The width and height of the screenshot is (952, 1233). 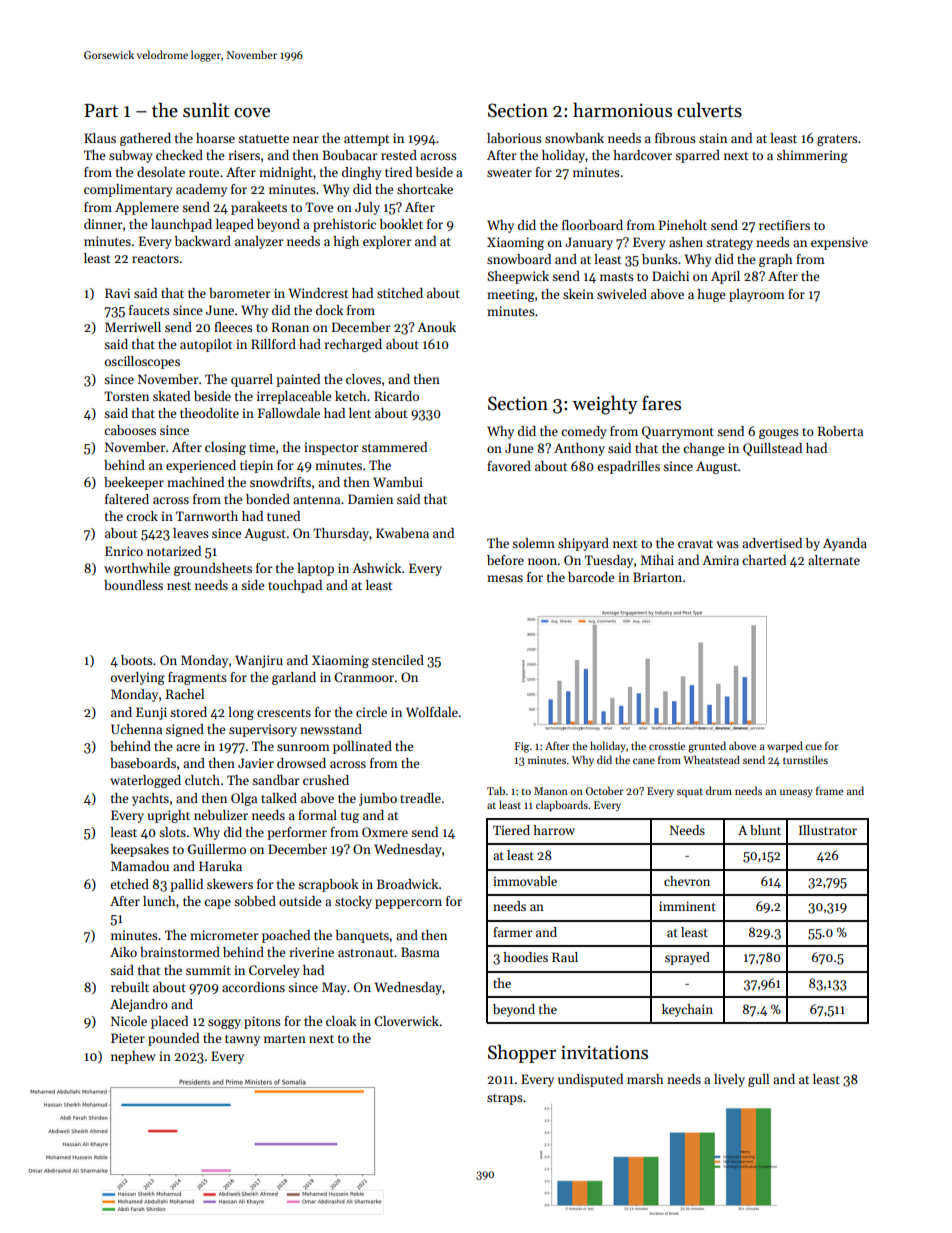 I want to click on pounded, so click(x=173, y=1039).
